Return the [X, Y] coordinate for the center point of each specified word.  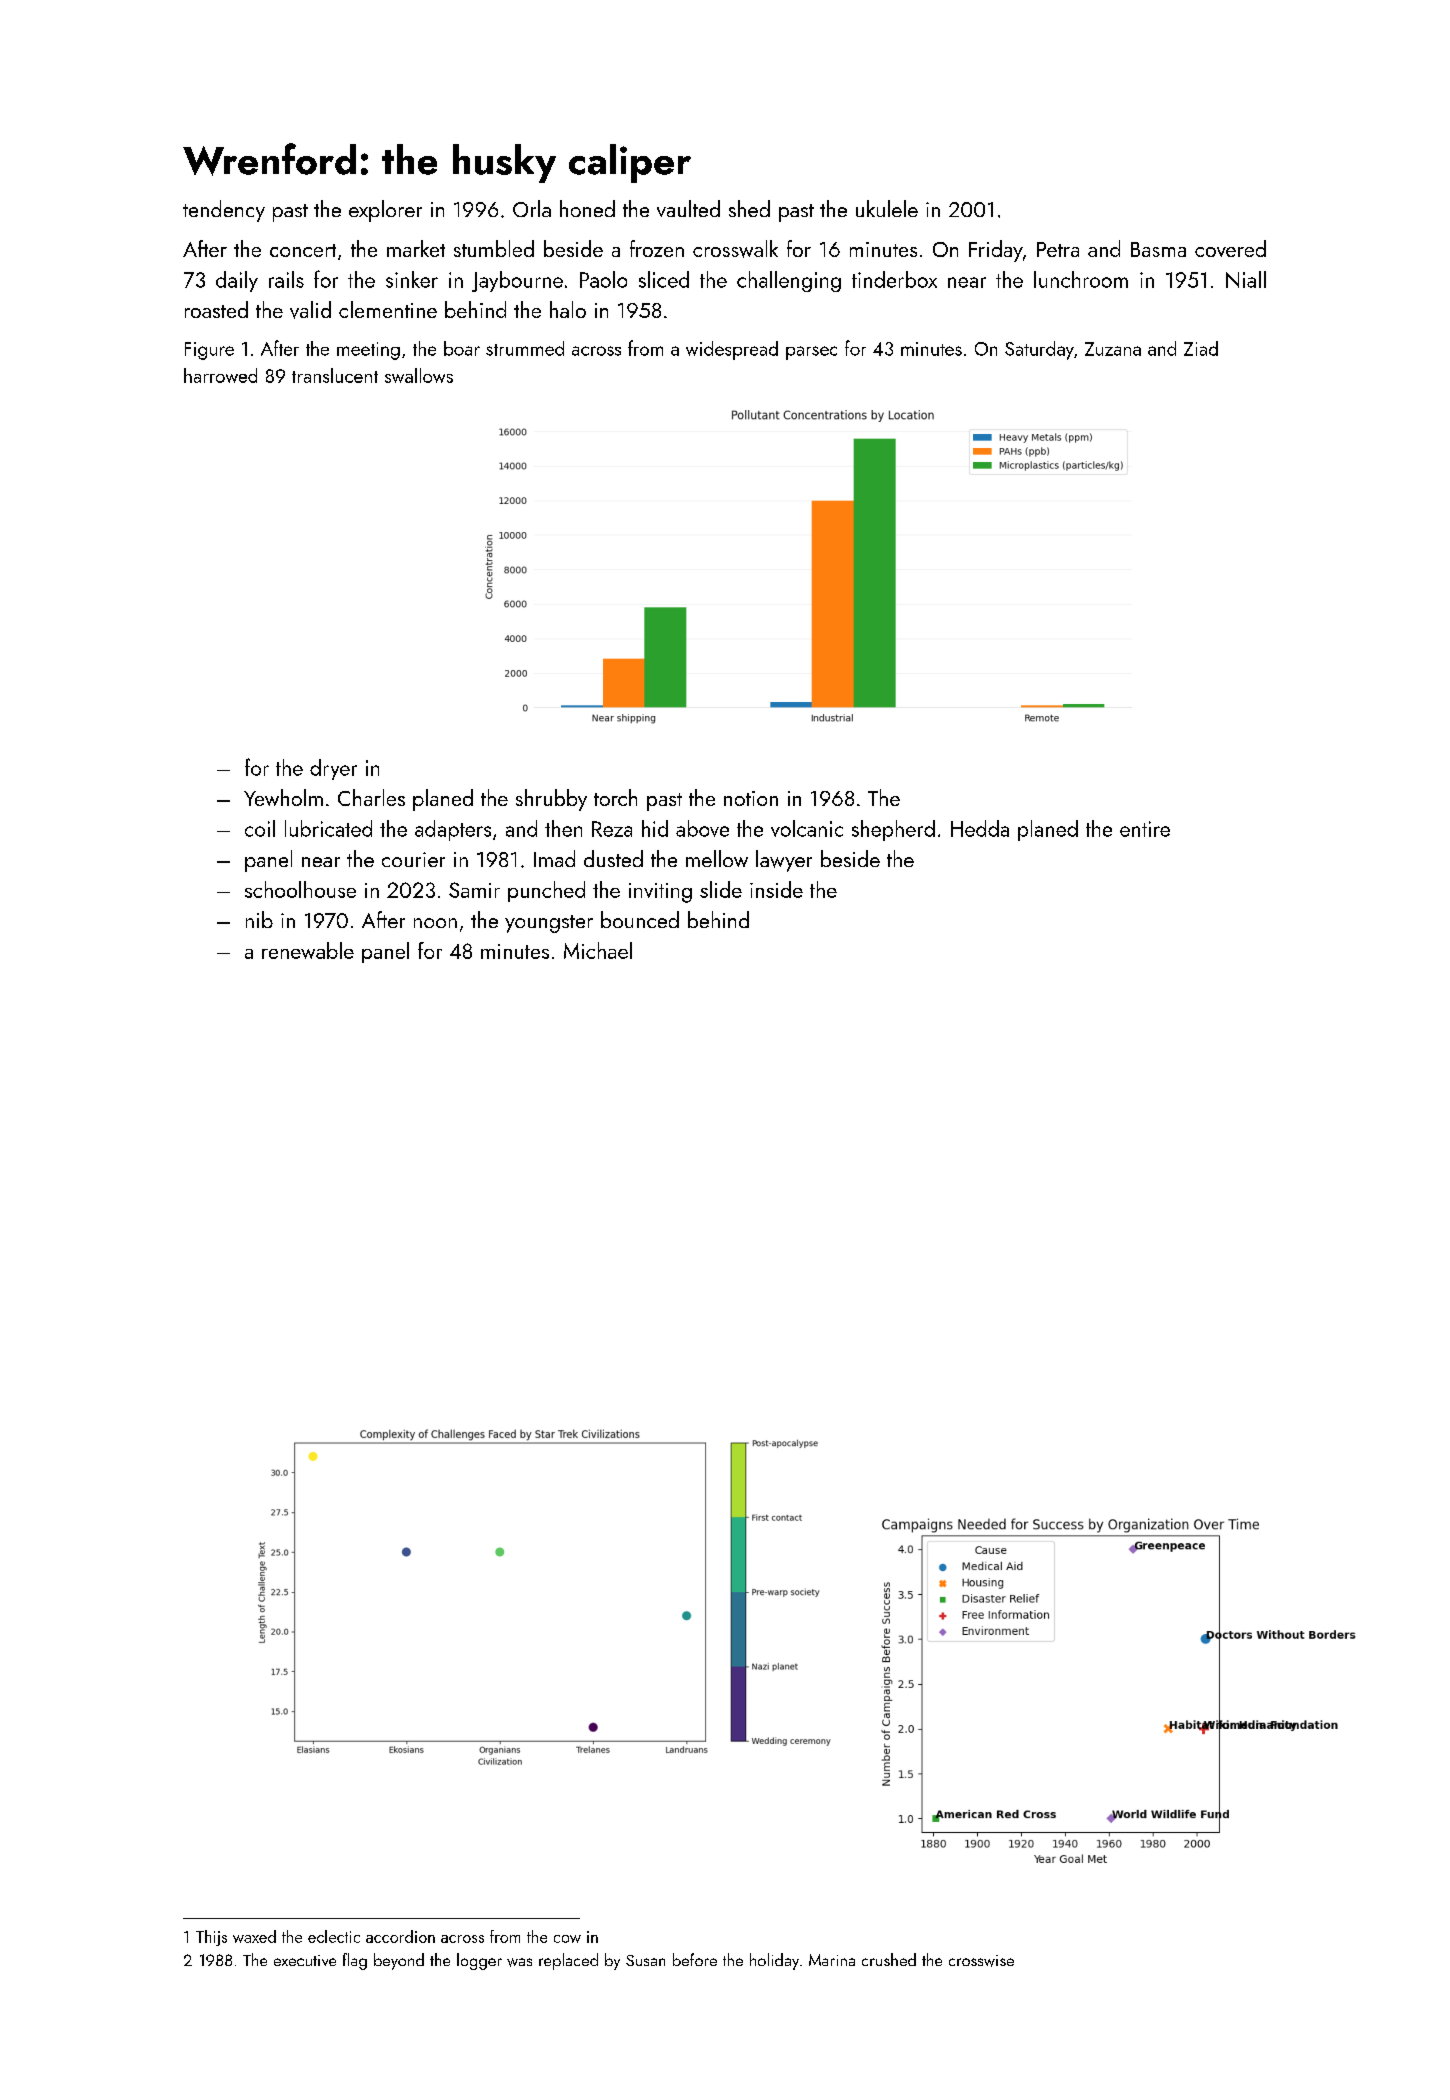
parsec [811, 353]
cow [567, 1939]
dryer [333, 769]
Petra [1058, 249]
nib [259, 919]
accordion [400, 1936]
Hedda [980, 828]
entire [1145, 829]
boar [462, 348]
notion [751, 798]
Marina [832, 1960]
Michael [598, 950]
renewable [308, 950]
